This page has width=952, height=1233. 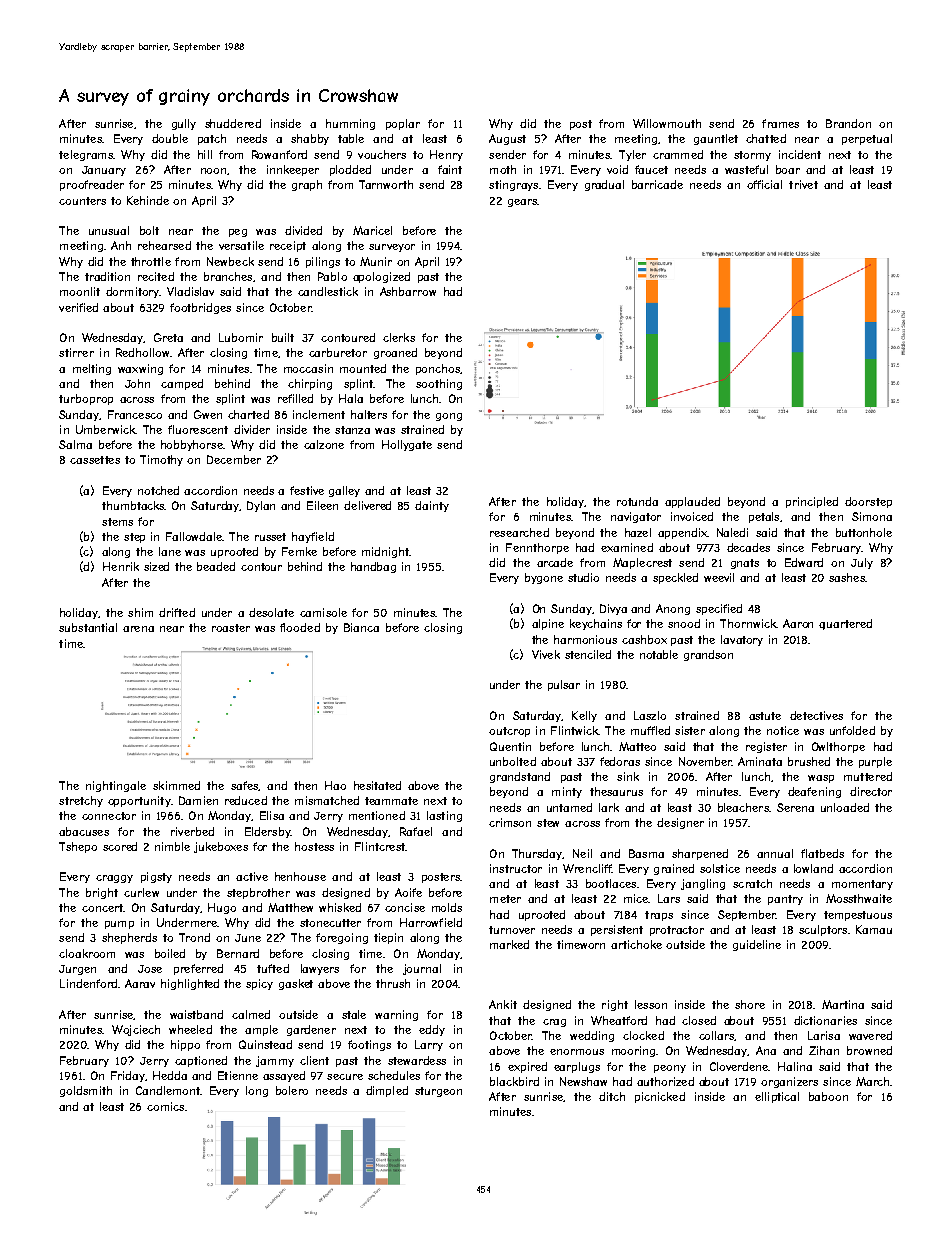 What do you see at coordinates (438, 369) in the page?
I see `ponchos` at bounding box center [438, 369].
